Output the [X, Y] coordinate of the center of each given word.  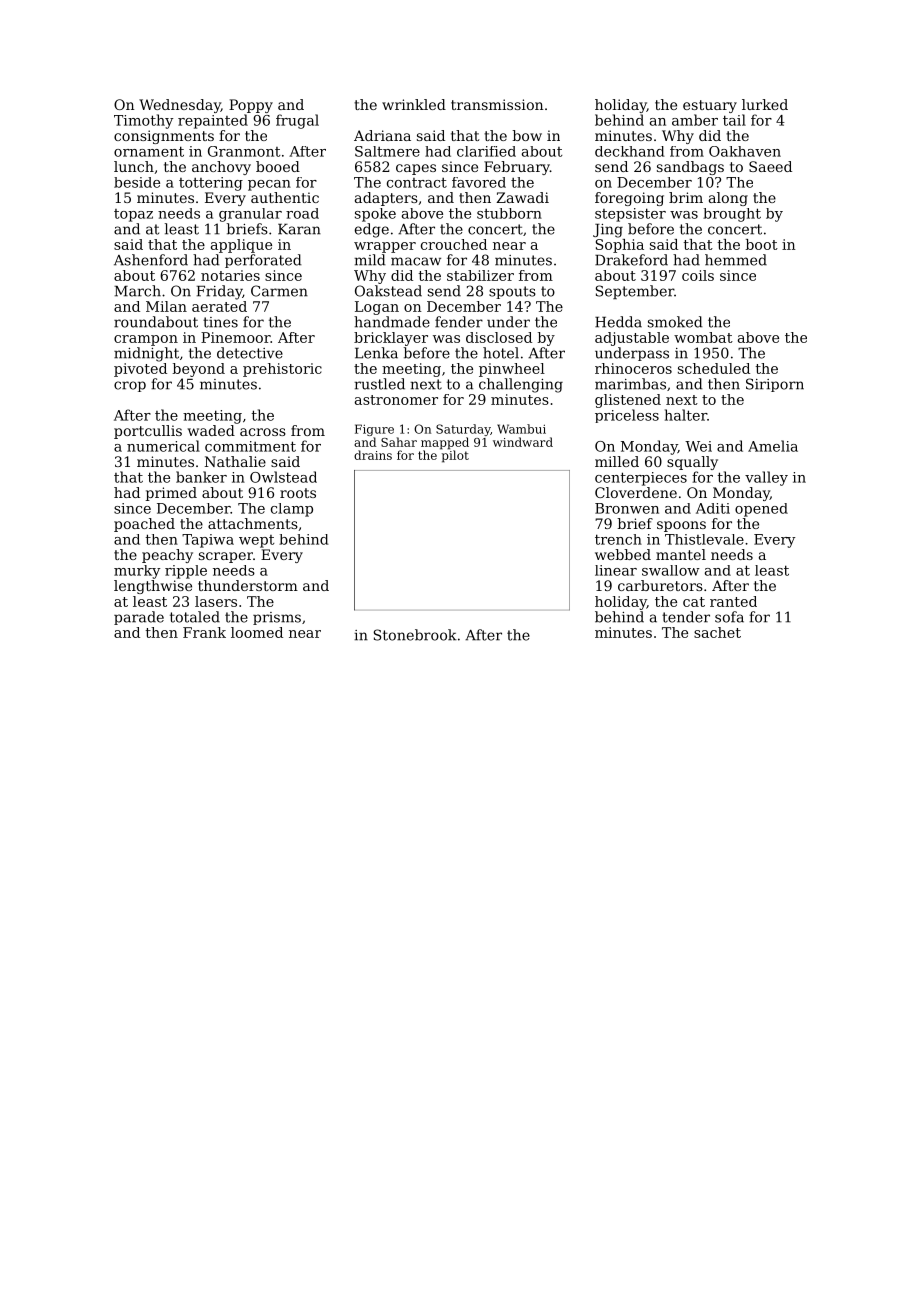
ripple [186, 572]
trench [618, 539]
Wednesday [180, 106]
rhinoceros [633, 368]
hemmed [736, 260]
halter [686, 415]
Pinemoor [235, 337]
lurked [765, 104]
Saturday [463, 430]
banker [201, 477]
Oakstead [388, 291]
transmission [497, 104]
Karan [299, 229]
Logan [377, 308]
